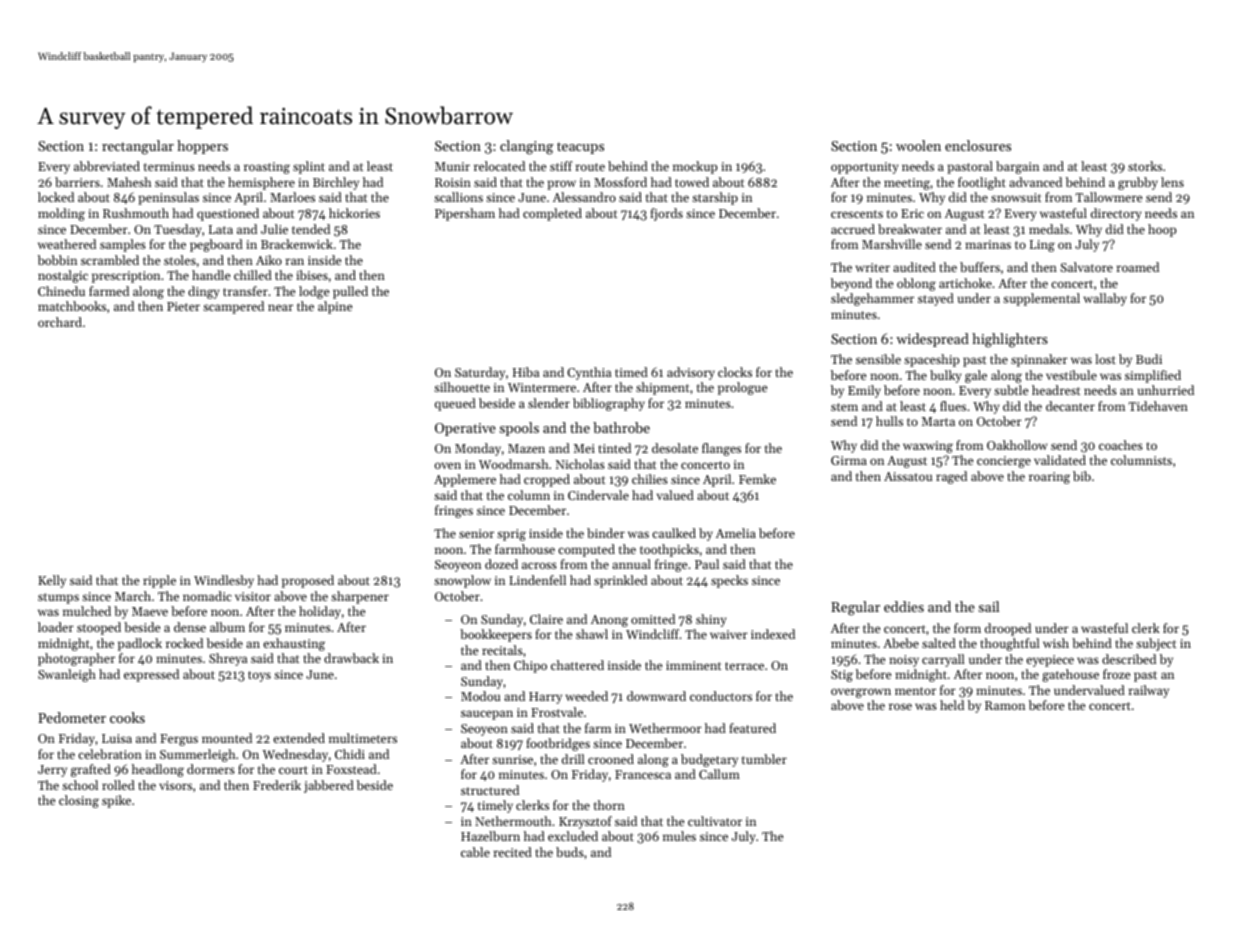 This screenshot has width=1233, height=952. What do you see at coordinates (842, 676) in the screenshot?
I see `Stig` at bounding box center [842, 676].
